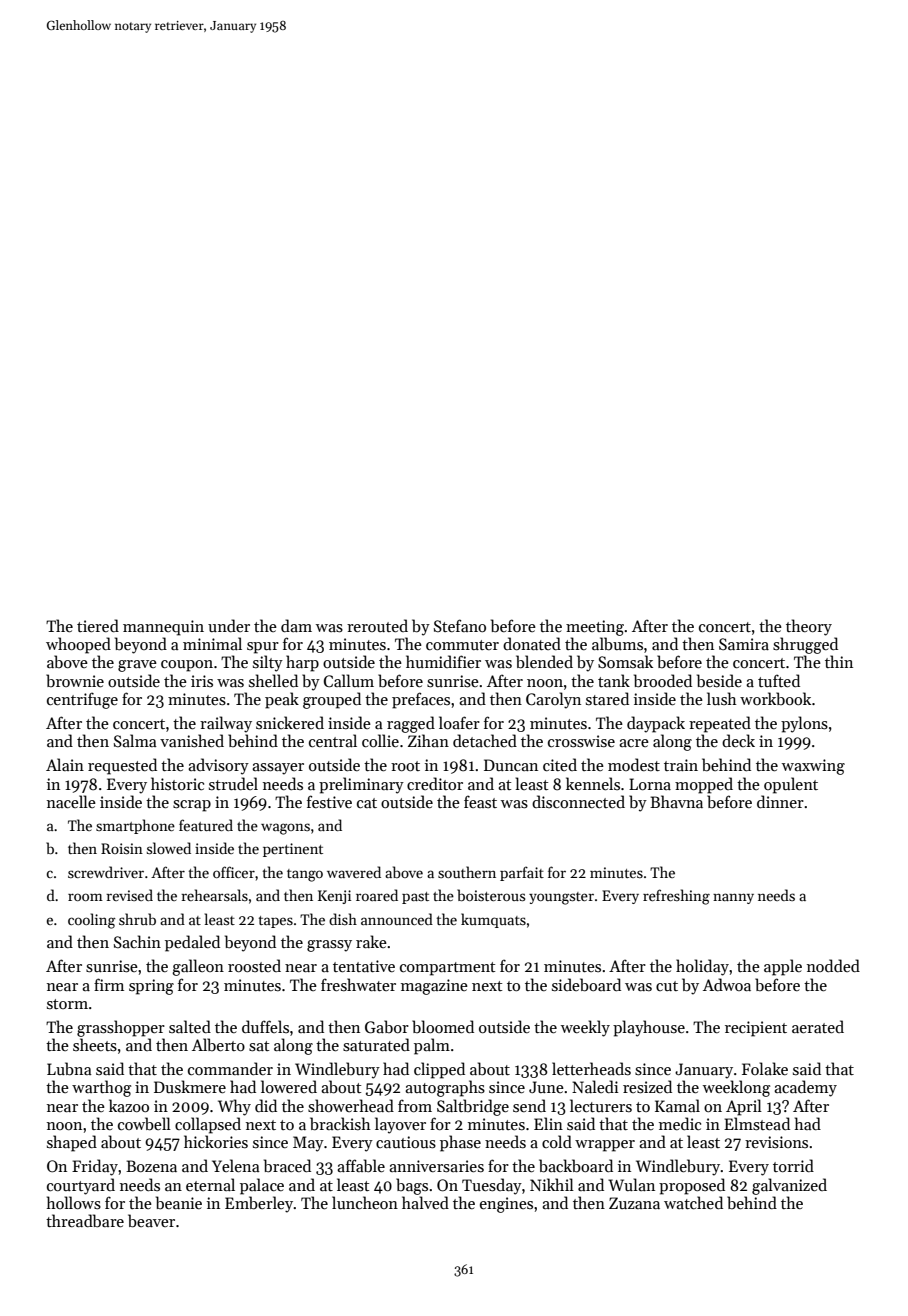 The image size is (908, 1316). I want to click on aerated, so click(818, 1026).
